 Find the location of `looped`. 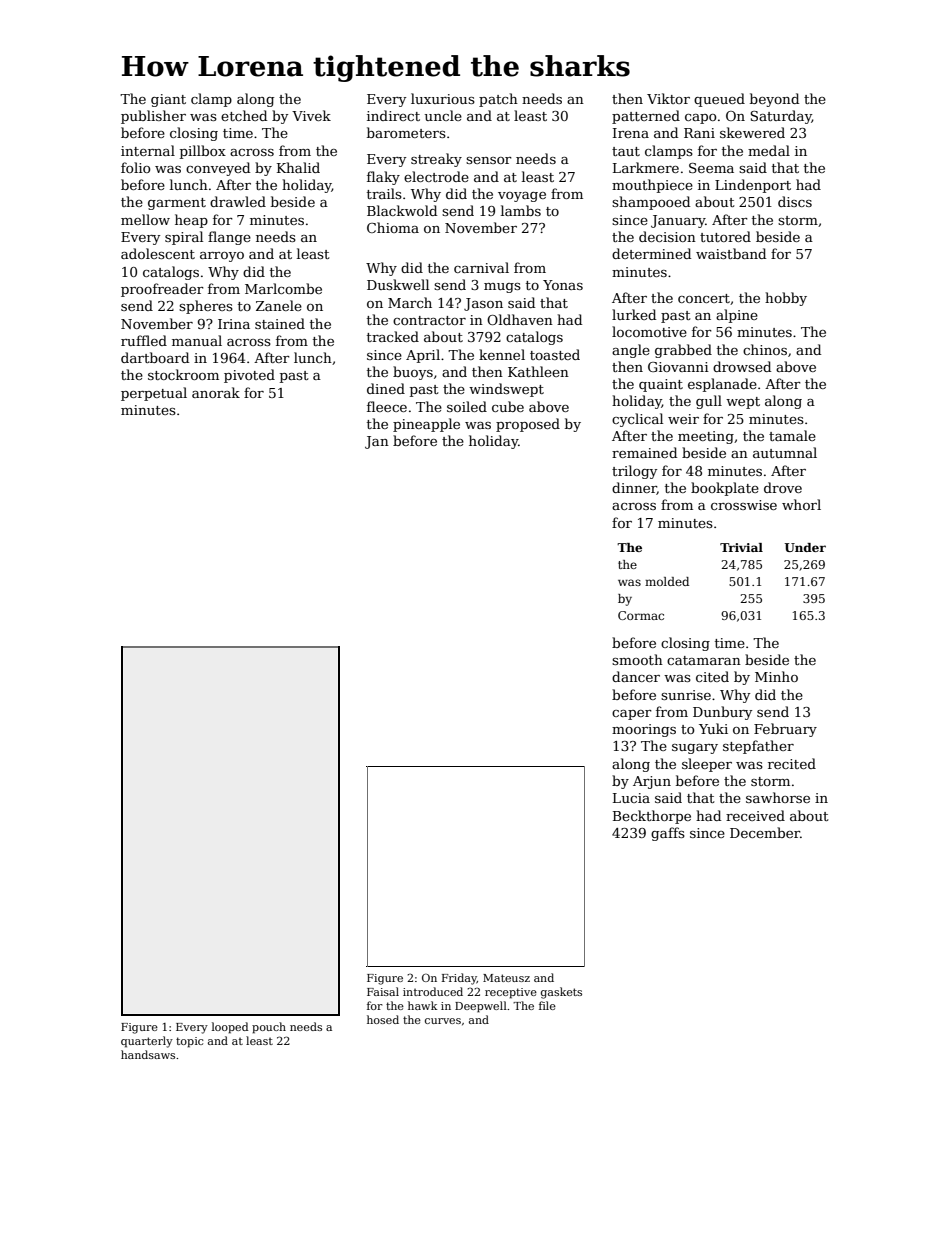

looped is located at coordinates (230, 1028).
